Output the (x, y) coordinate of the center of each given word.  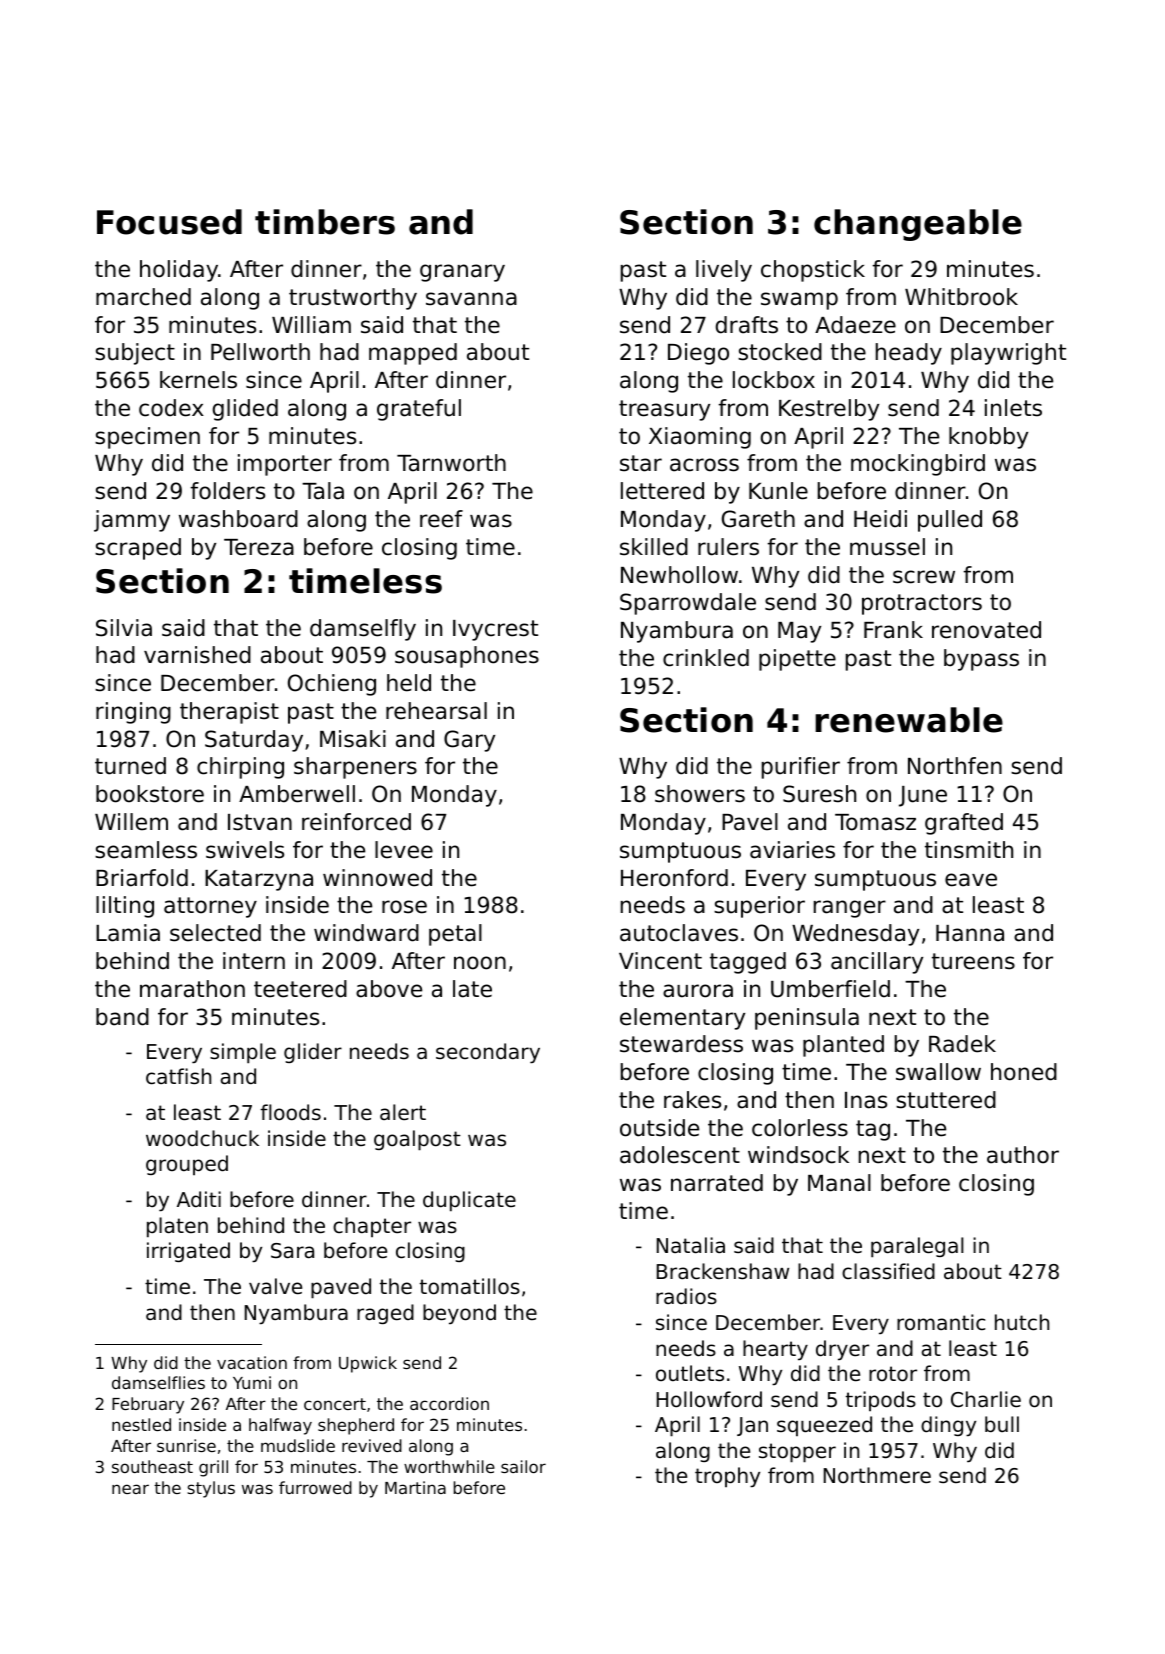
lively (724, 271)
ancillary (877, 963)
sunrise (186, 1445)
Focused (169, 222)
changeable (918, 225)
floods (290, 1112)
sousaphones (467, 657)
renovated (986, 630)
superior (759, 907)
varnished (197, 655)
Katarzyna (259, 880)
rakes (692, 1100)
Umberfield (830, 989)
